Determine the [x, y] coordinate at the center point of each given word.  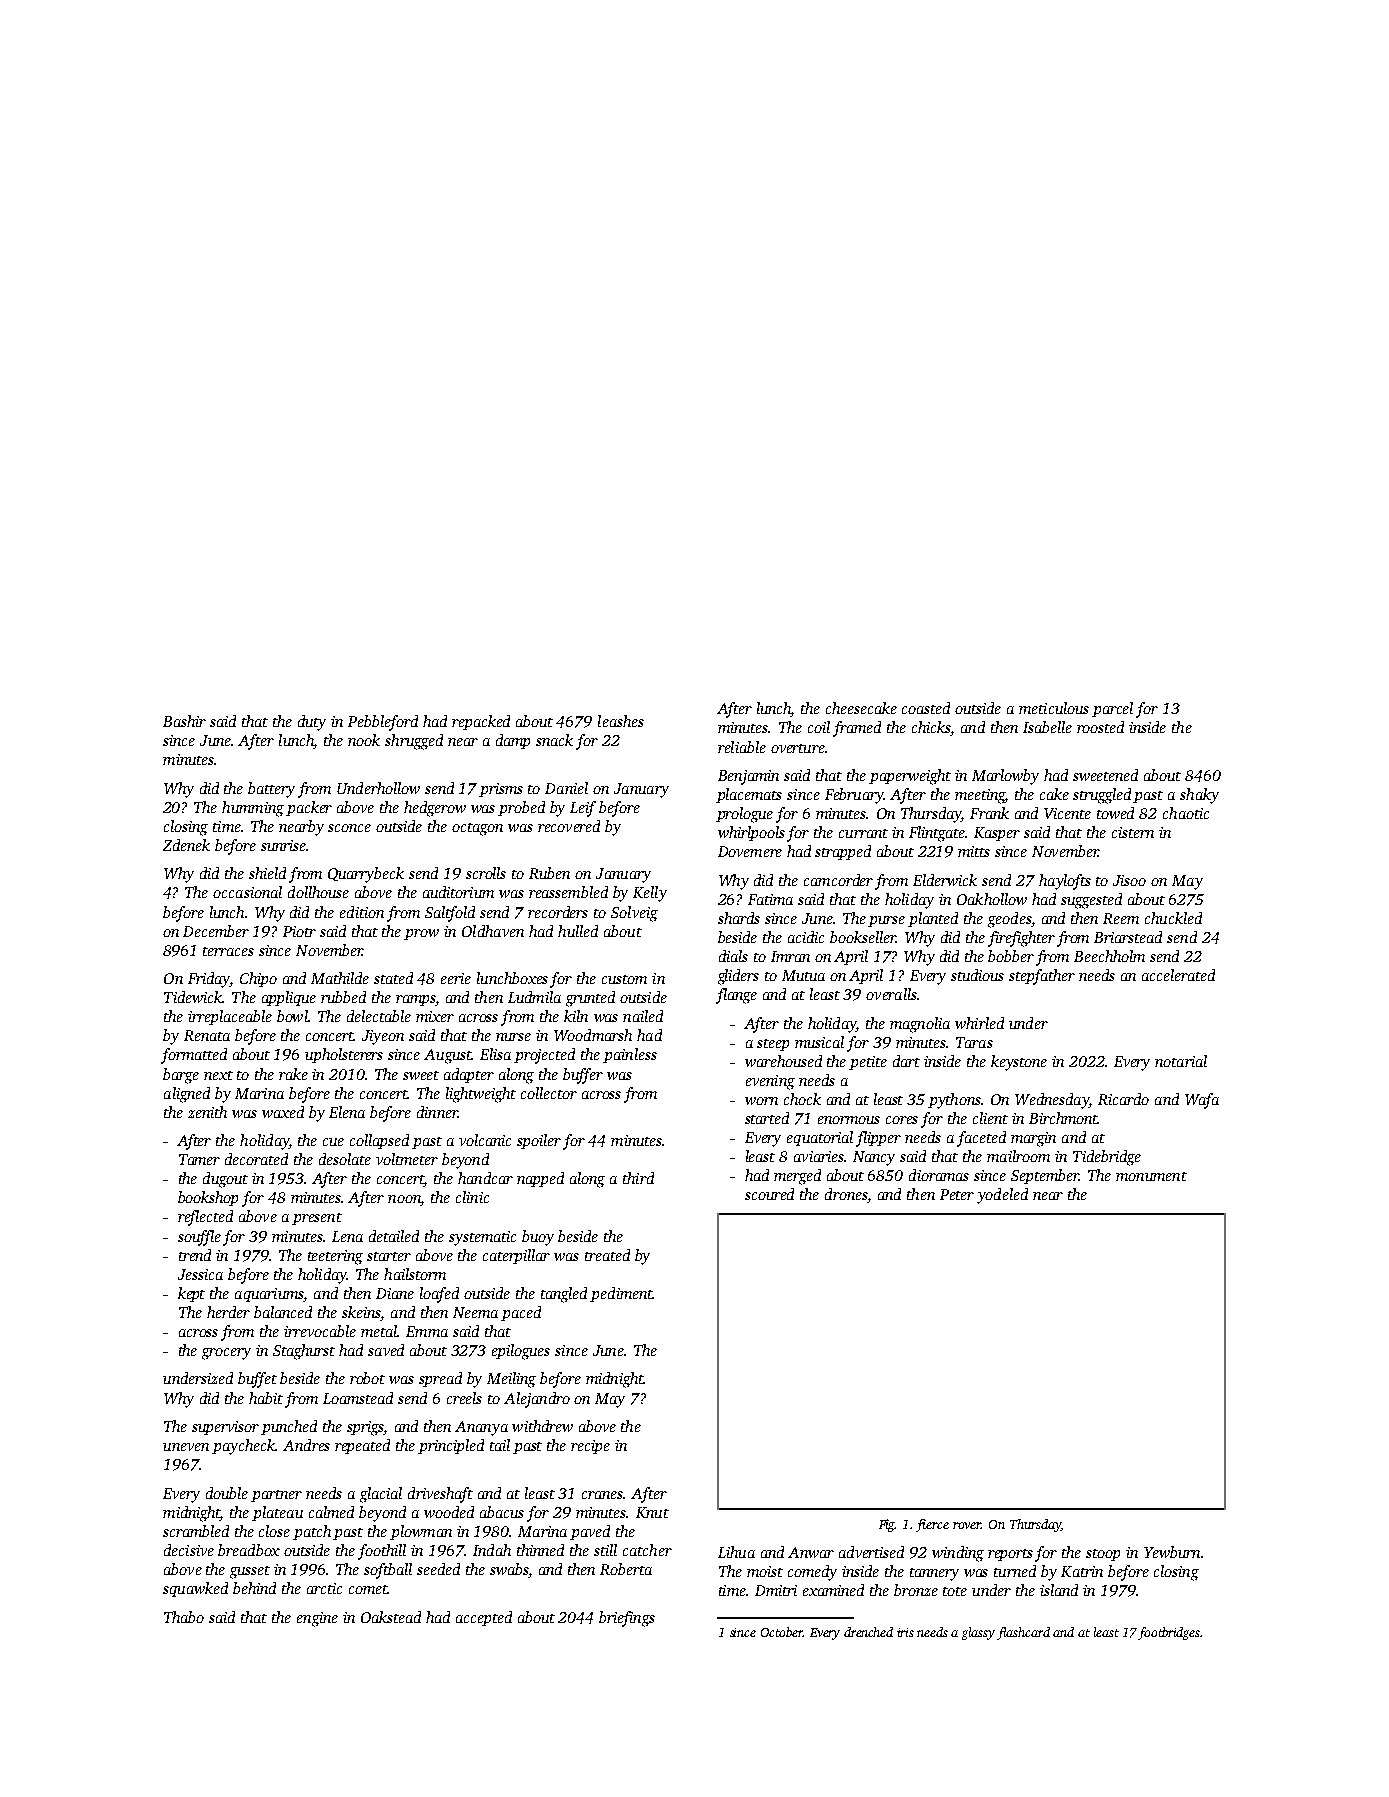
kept [191, 1294]
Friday [209, 980]
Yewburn [1172, 1552]
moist [765, 1571]
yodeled [1002, 1196]
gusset [250, 1572]
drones [846, 1194]
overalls [891, 994]
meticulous [1054, 708]
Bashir [184, 721]
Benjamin [748, 777]
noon [404, 1200]
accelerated [1178, 975]
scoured [769, 1194]
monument [1151, 1176]
